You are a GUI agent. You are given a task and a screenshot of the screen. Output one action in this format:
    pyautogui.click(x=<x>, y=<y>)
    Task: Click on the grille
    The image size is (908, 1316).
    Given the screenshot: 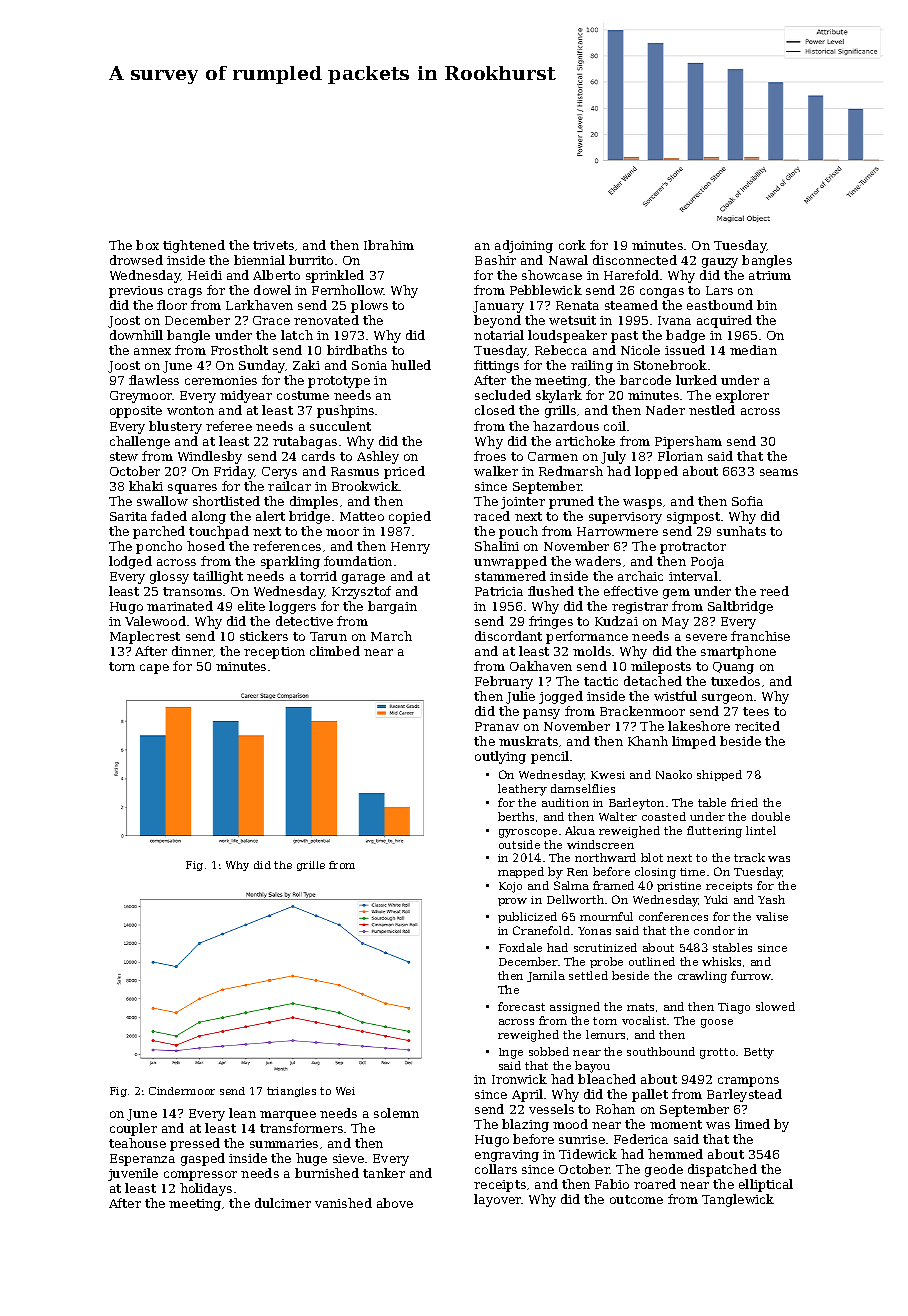 What is the action you would take?
    pyautogui.click(x=311, y=866)
